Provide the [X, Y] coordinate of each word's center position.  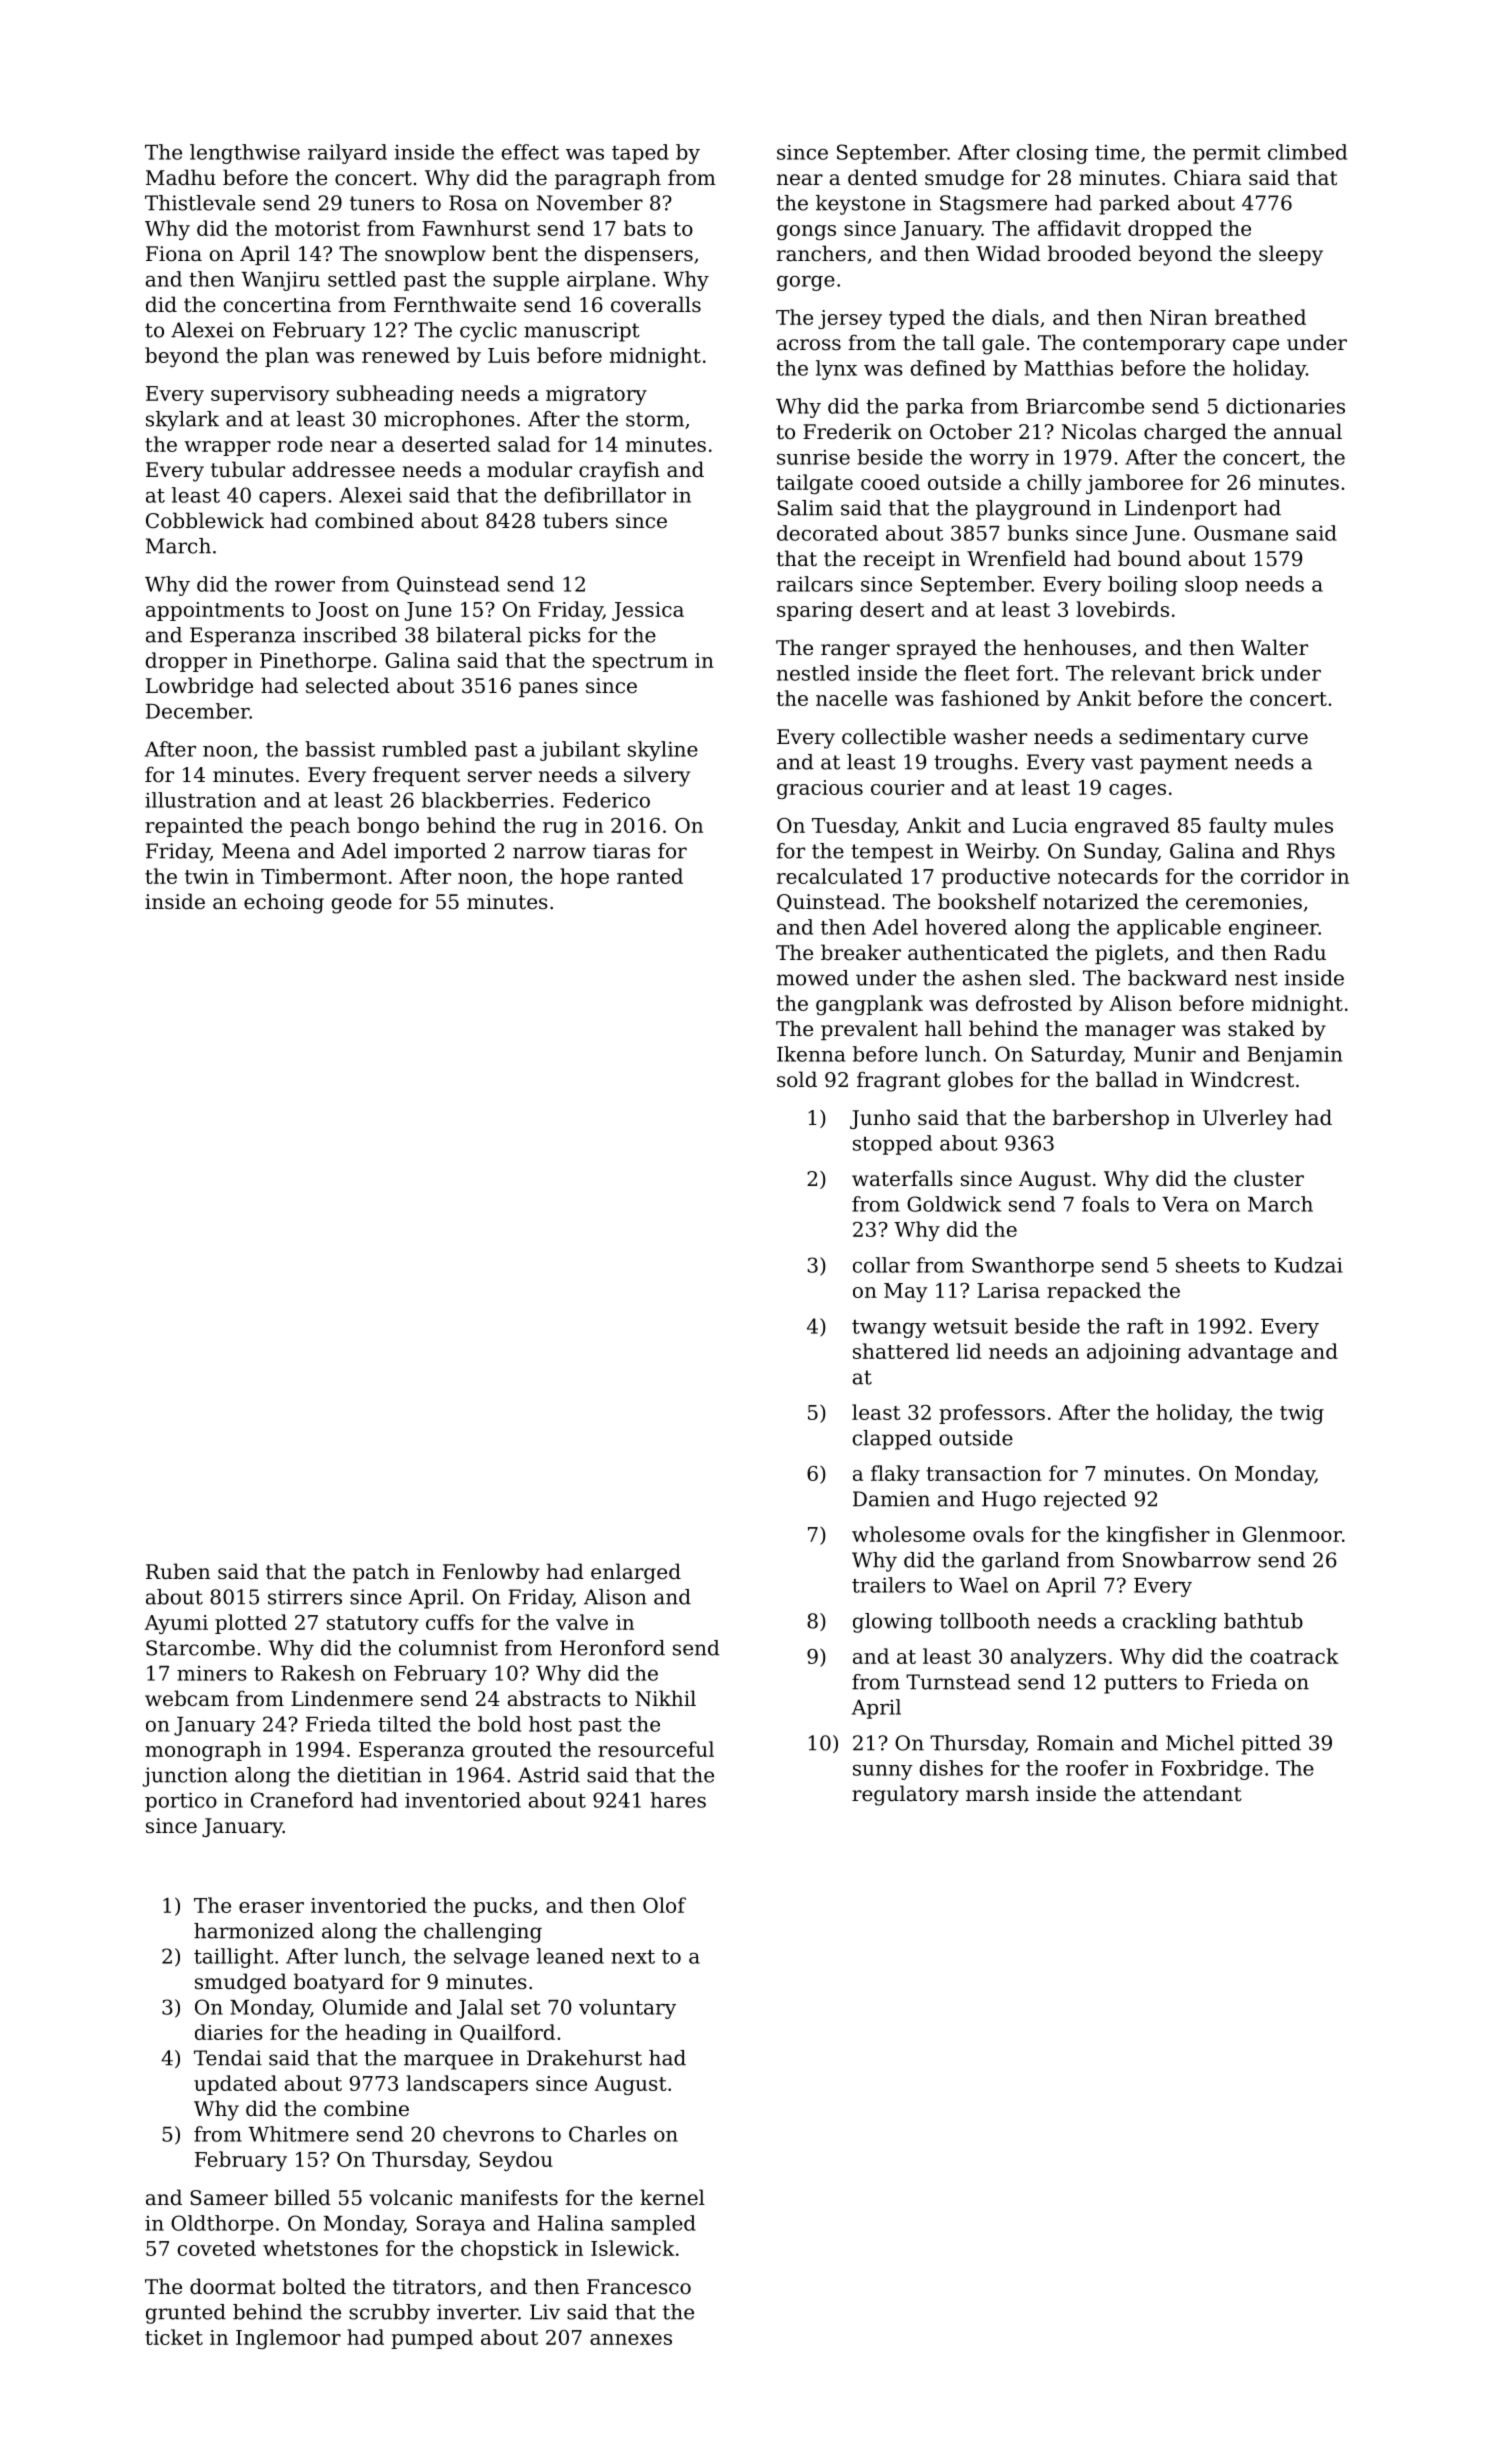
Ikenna [811, 1054]
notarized [1091, 901]
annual [1308, 431]
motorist [317, 228]
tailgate [814, 484]
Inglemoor [288, 2339]
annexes [631, 2339]
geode [362, 903]
